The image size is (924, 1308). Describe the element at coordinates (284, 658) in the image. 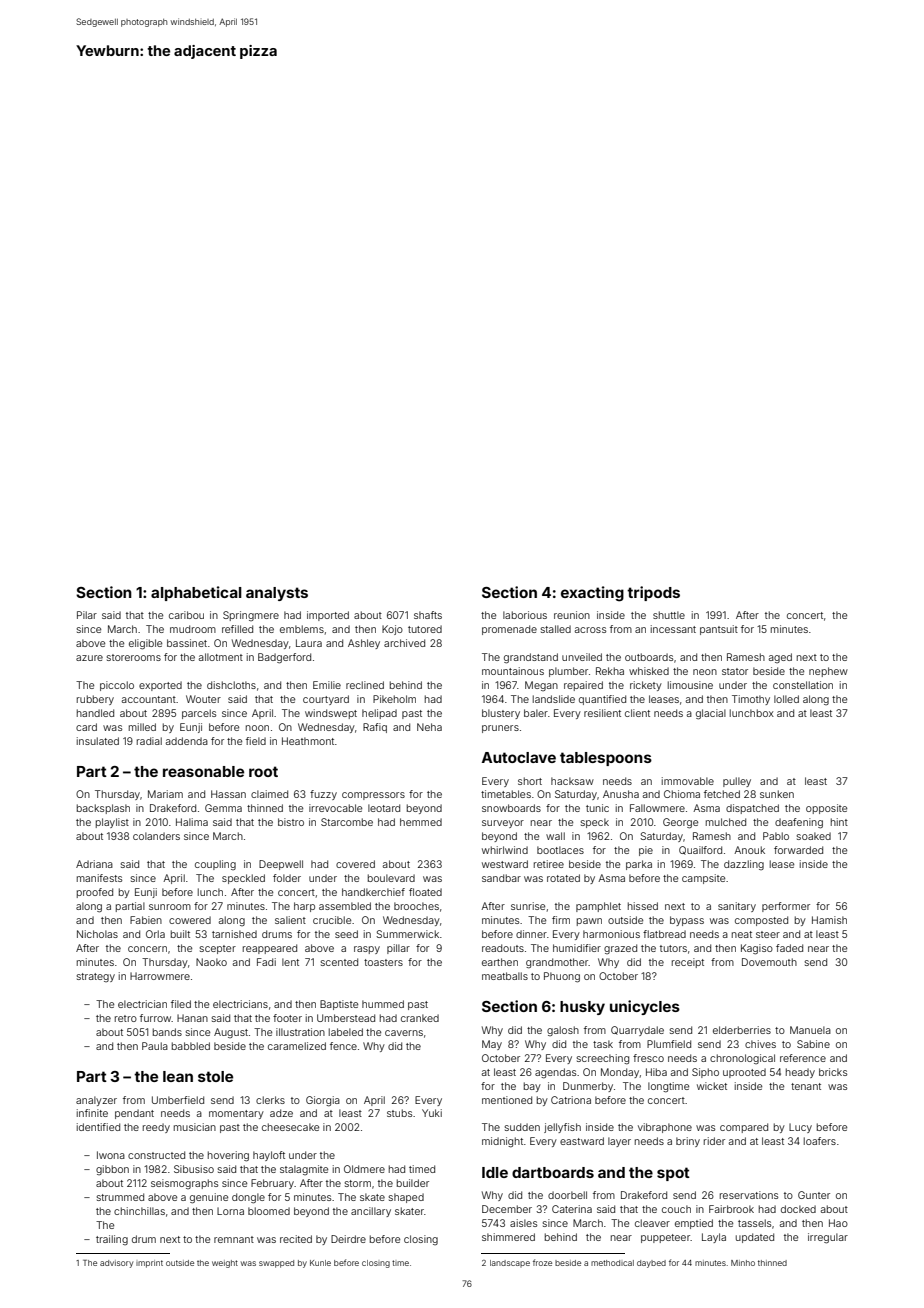

I see `Badgerford` at that location.
